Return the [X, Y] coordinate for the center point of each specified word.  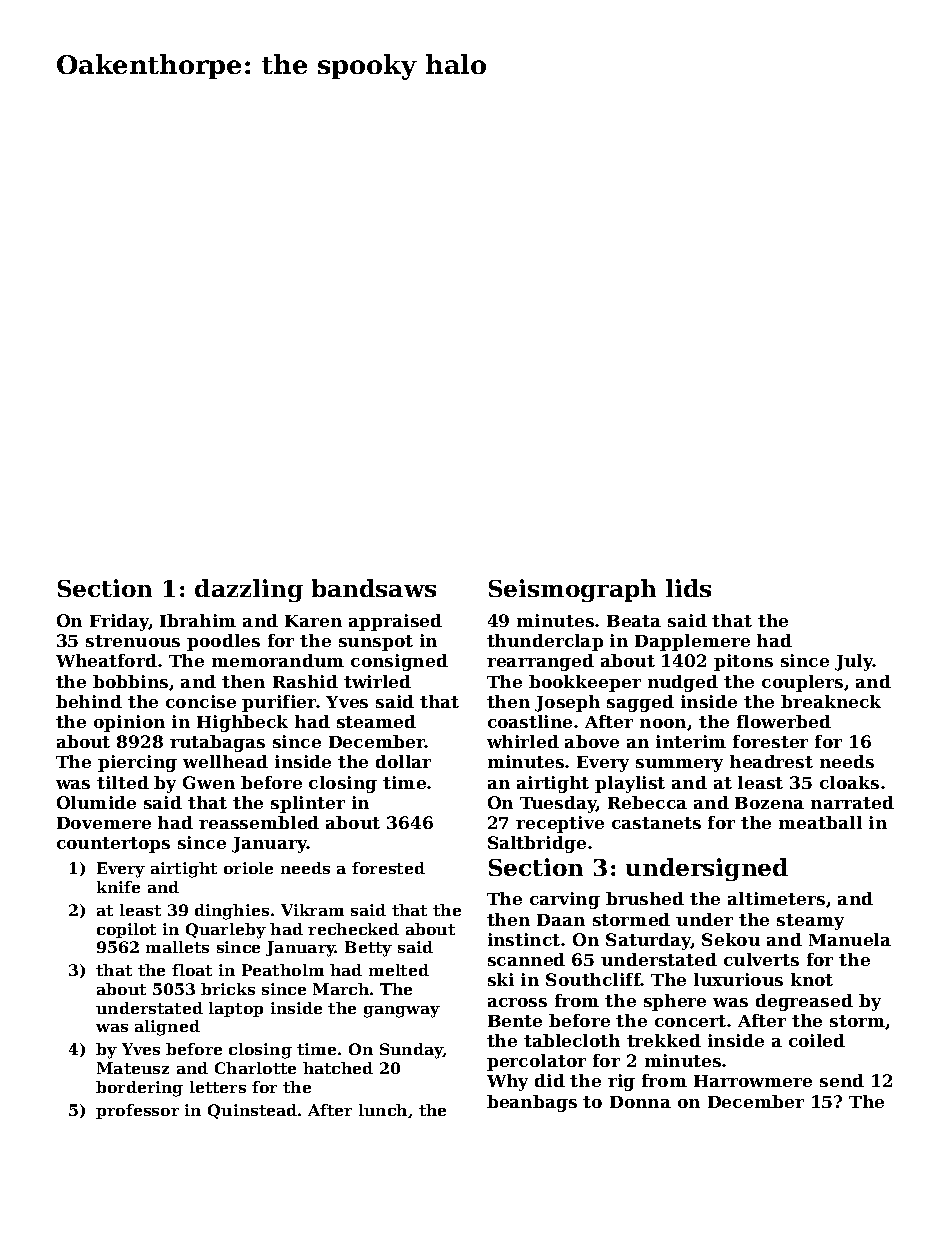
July [854, 662]
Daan [561, 920]
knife [118, 887]
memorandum [278, 660]
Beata [634, 621]
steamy [810, 922]
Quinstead [252, 1111]
